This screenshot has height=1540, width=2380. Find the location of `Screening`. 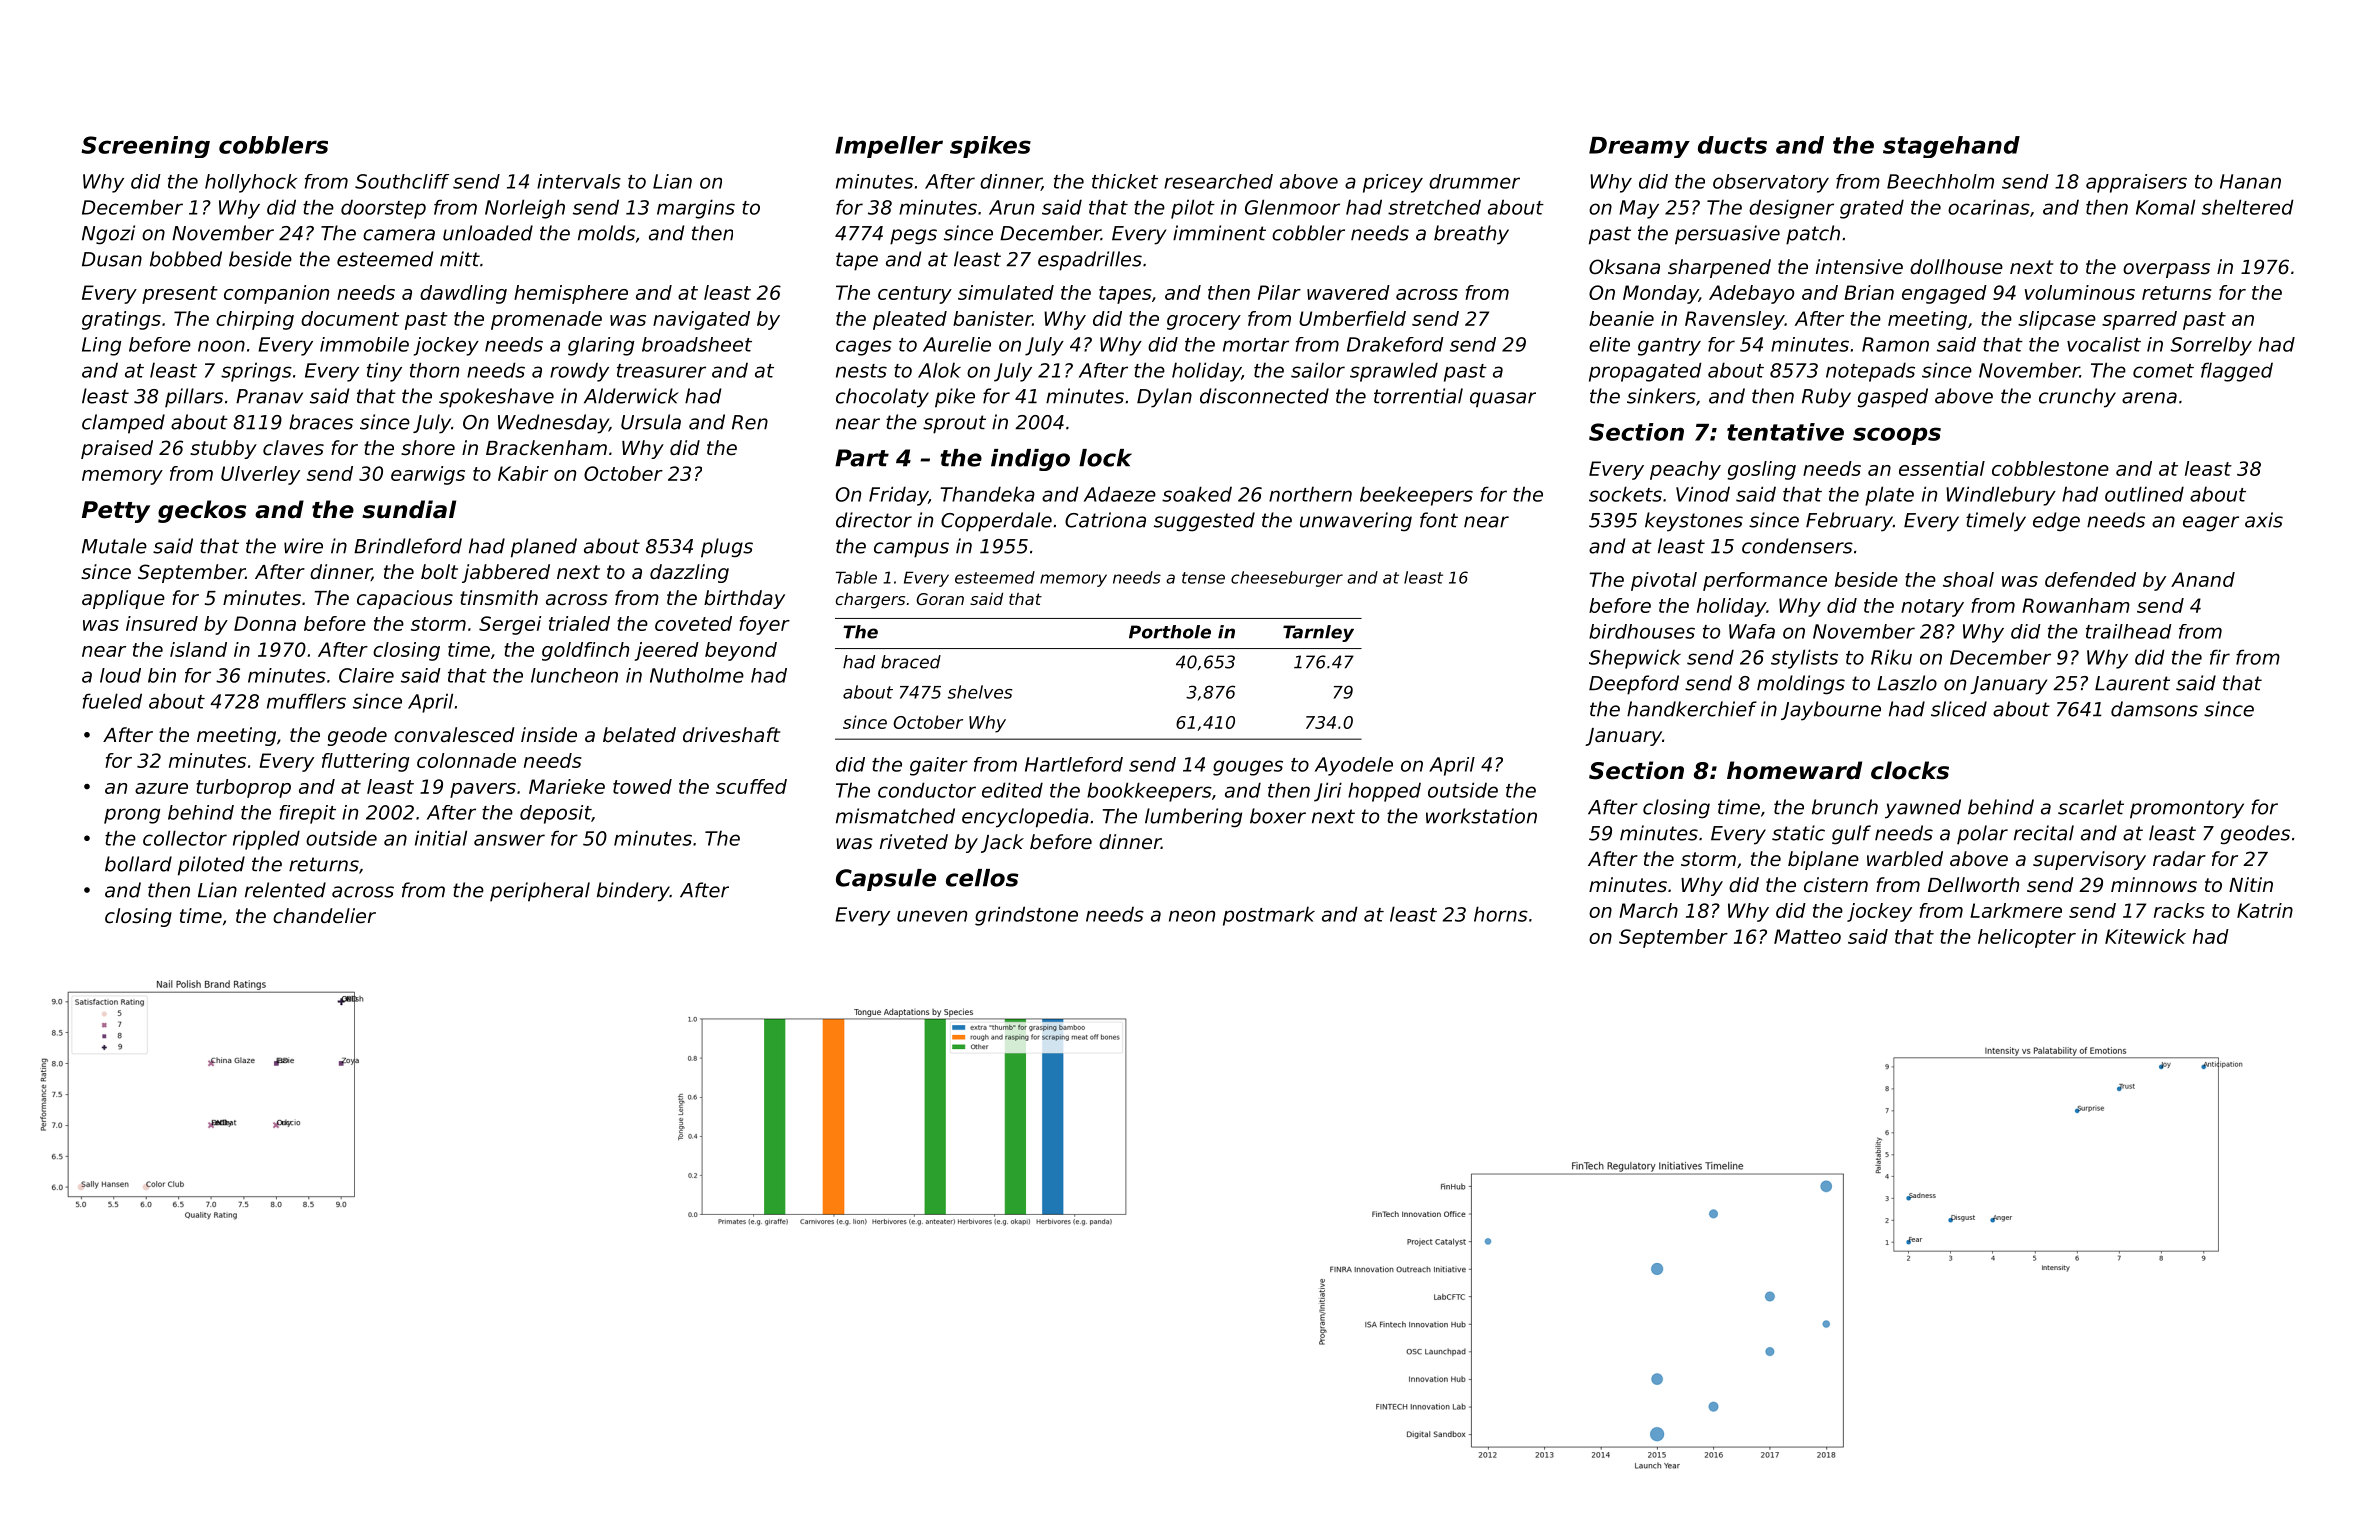

Screening is located at coordinates (146, 147).
